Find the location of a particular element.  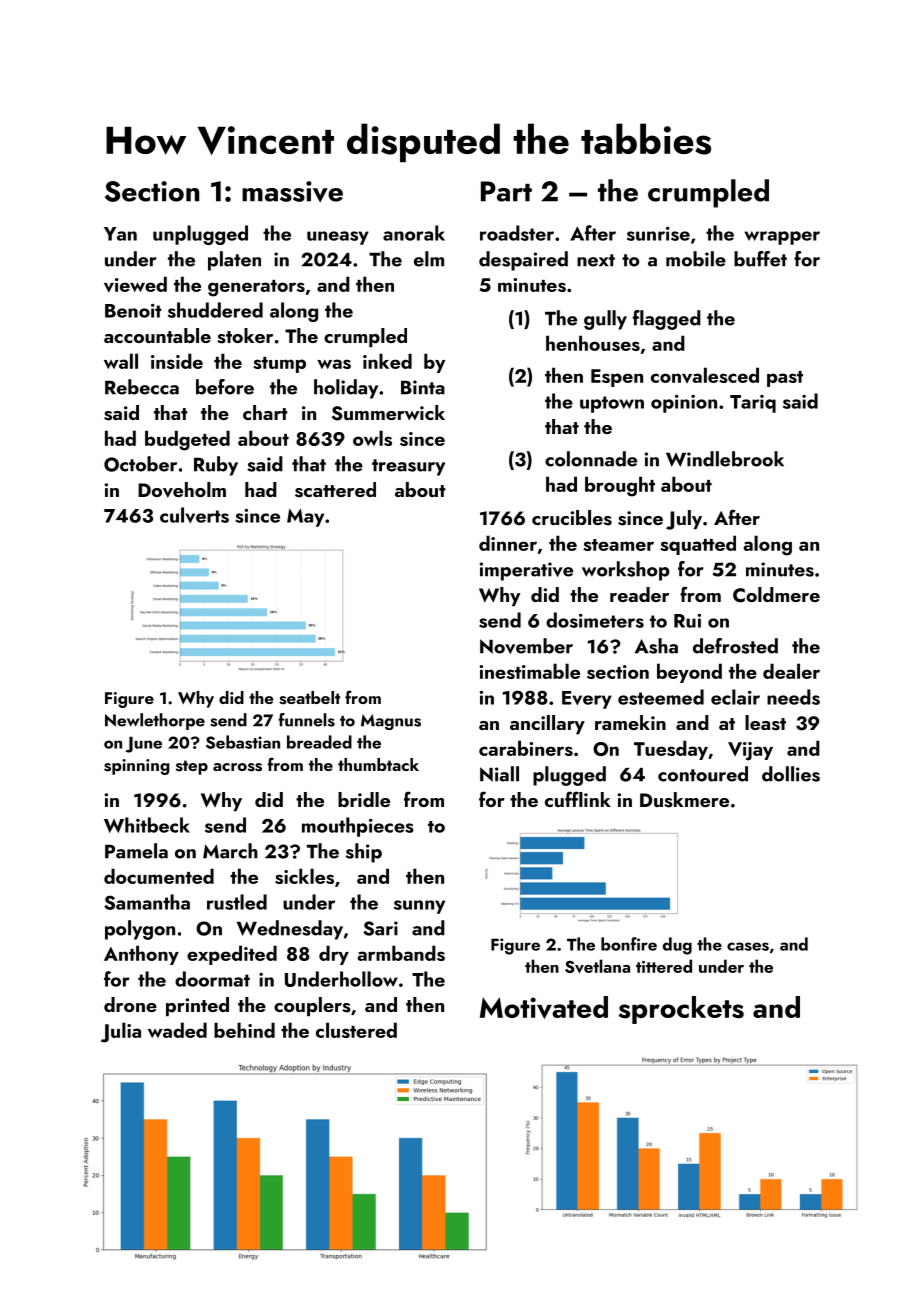

massive is located at coordinates (292, 192).
